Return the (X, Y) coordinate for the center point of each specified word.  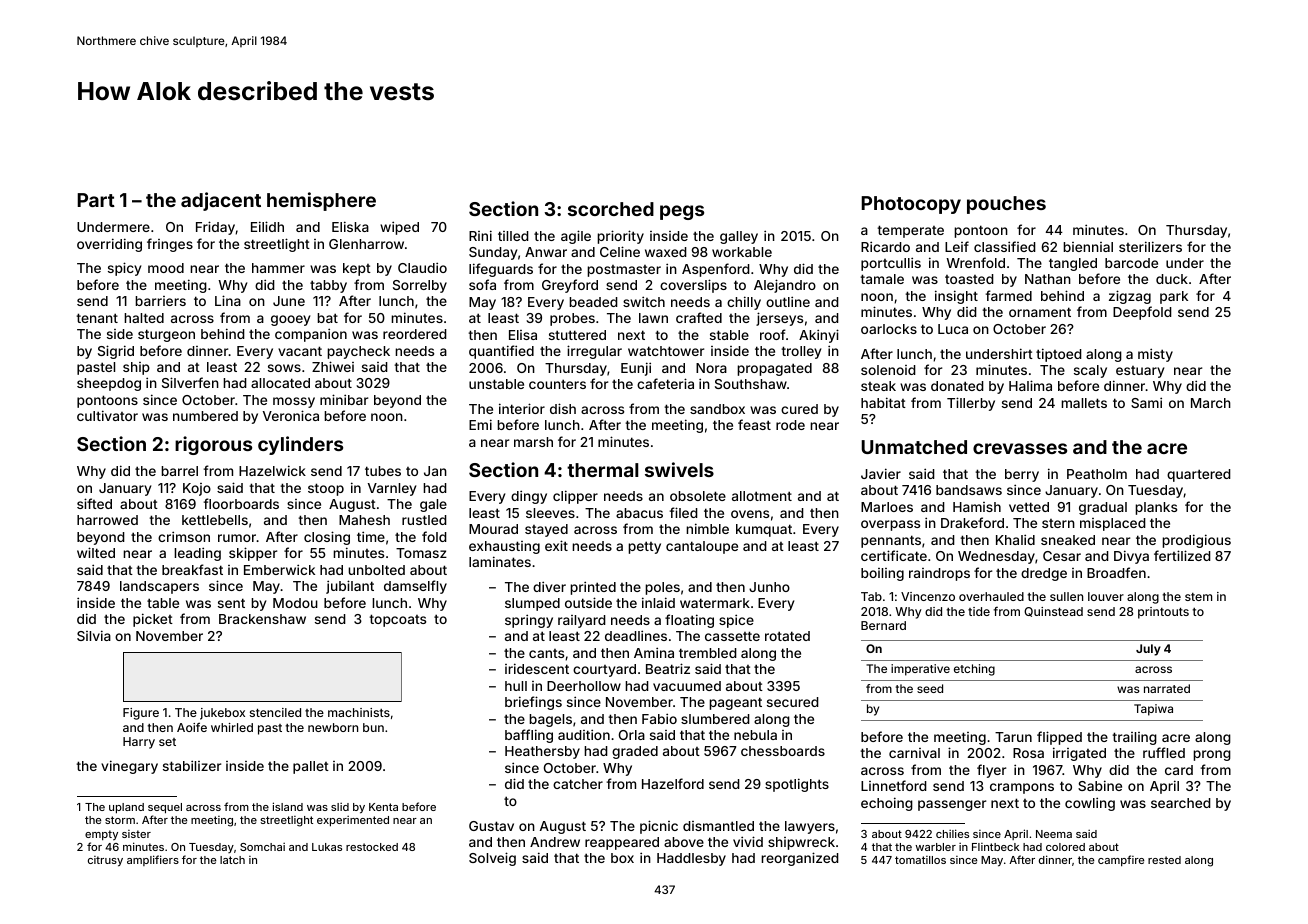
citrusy (105, 861)
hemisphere (321, 201)
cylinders (300, 445)
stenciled (275, 712)
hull (516, 686)
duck (1172, 279)
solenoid (888, 370)
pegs (682, 212)
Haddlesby (691, 859)
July (1148, 650)
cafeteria (665, 383)
